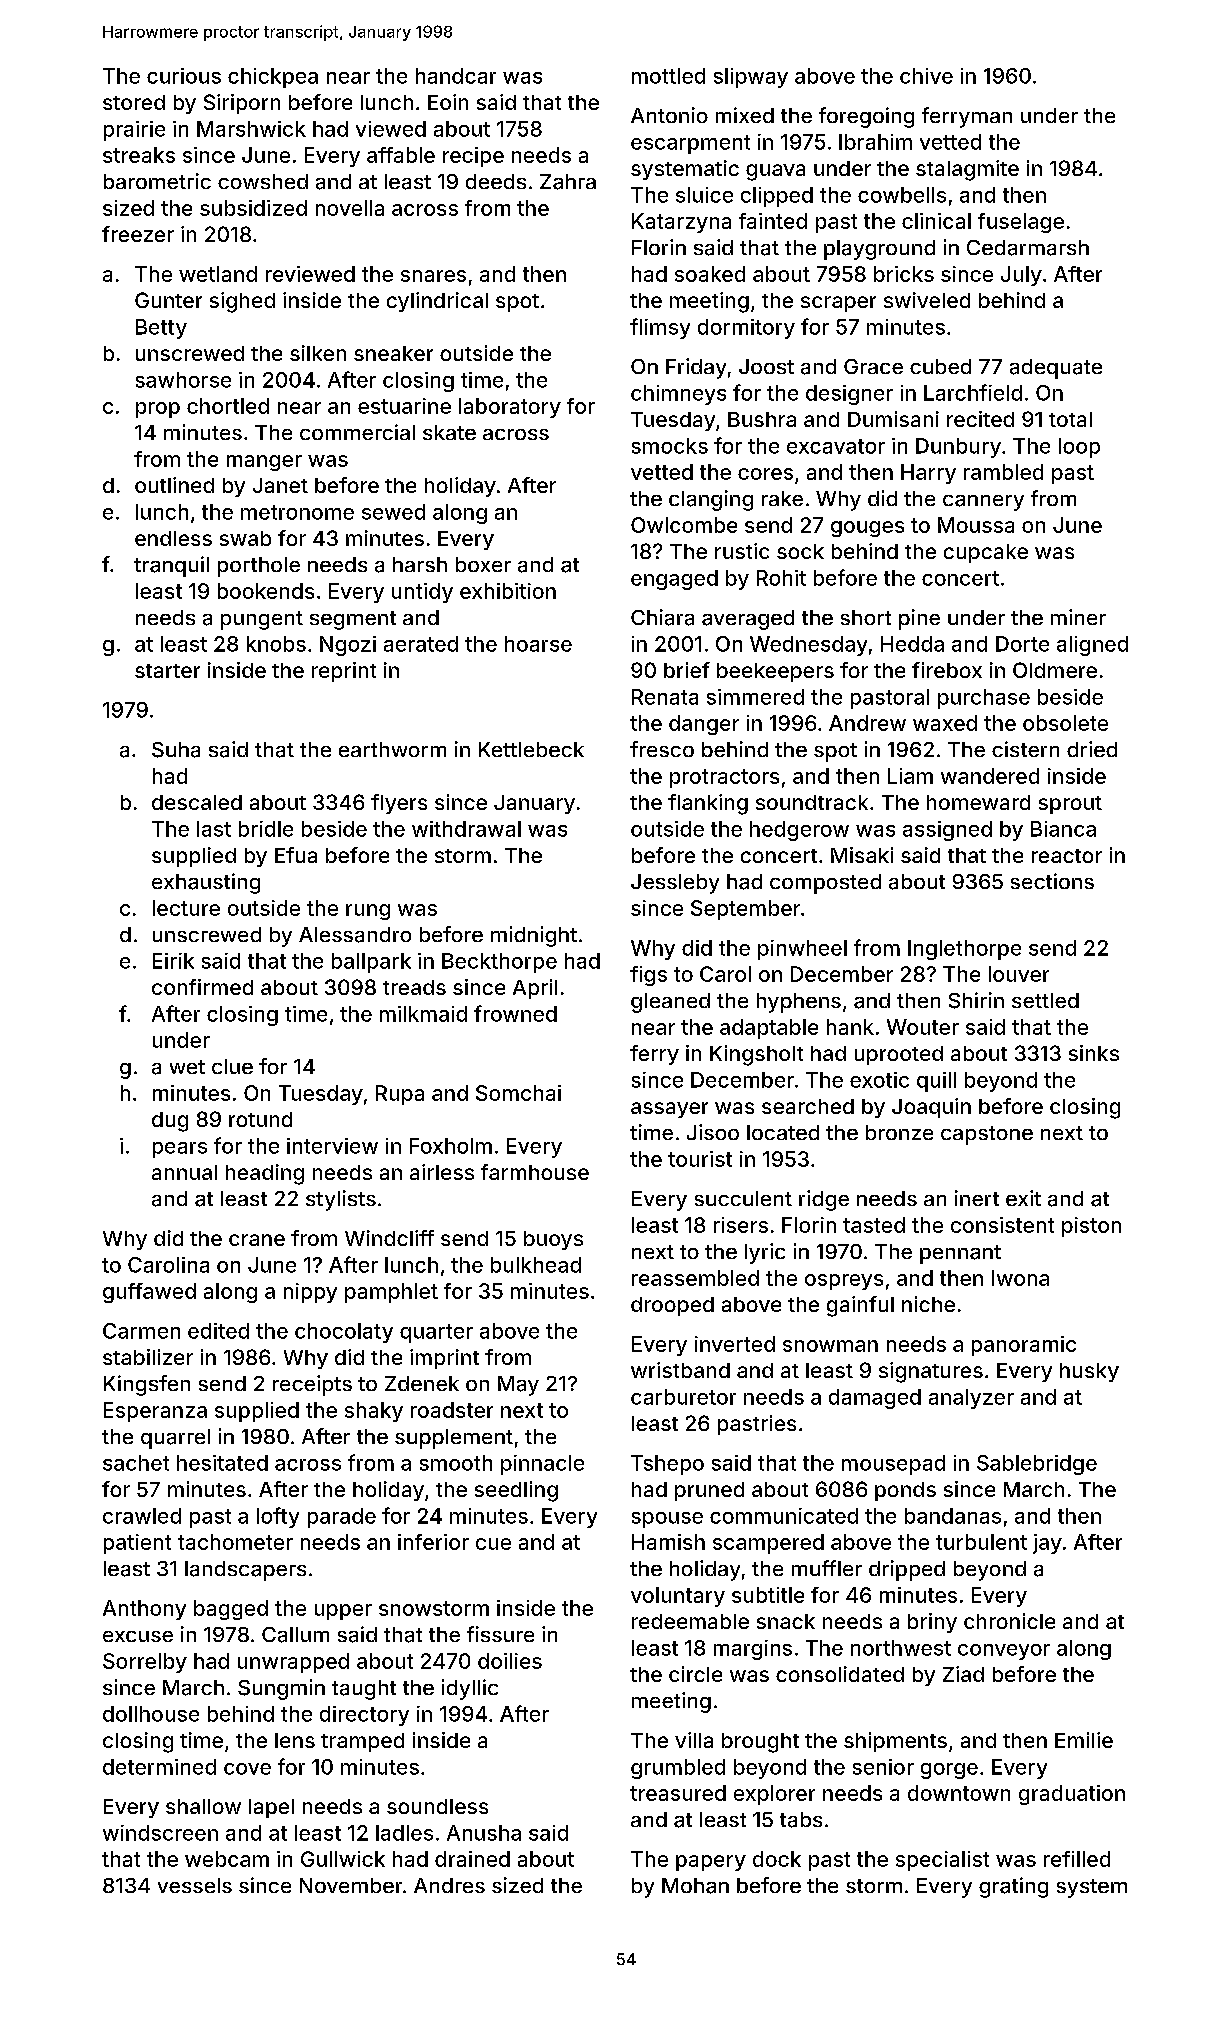 The width and height of the document is (1232, 2029). Describe the element at coordinates (1052, 881) in the document. I see `sections` at that location.
